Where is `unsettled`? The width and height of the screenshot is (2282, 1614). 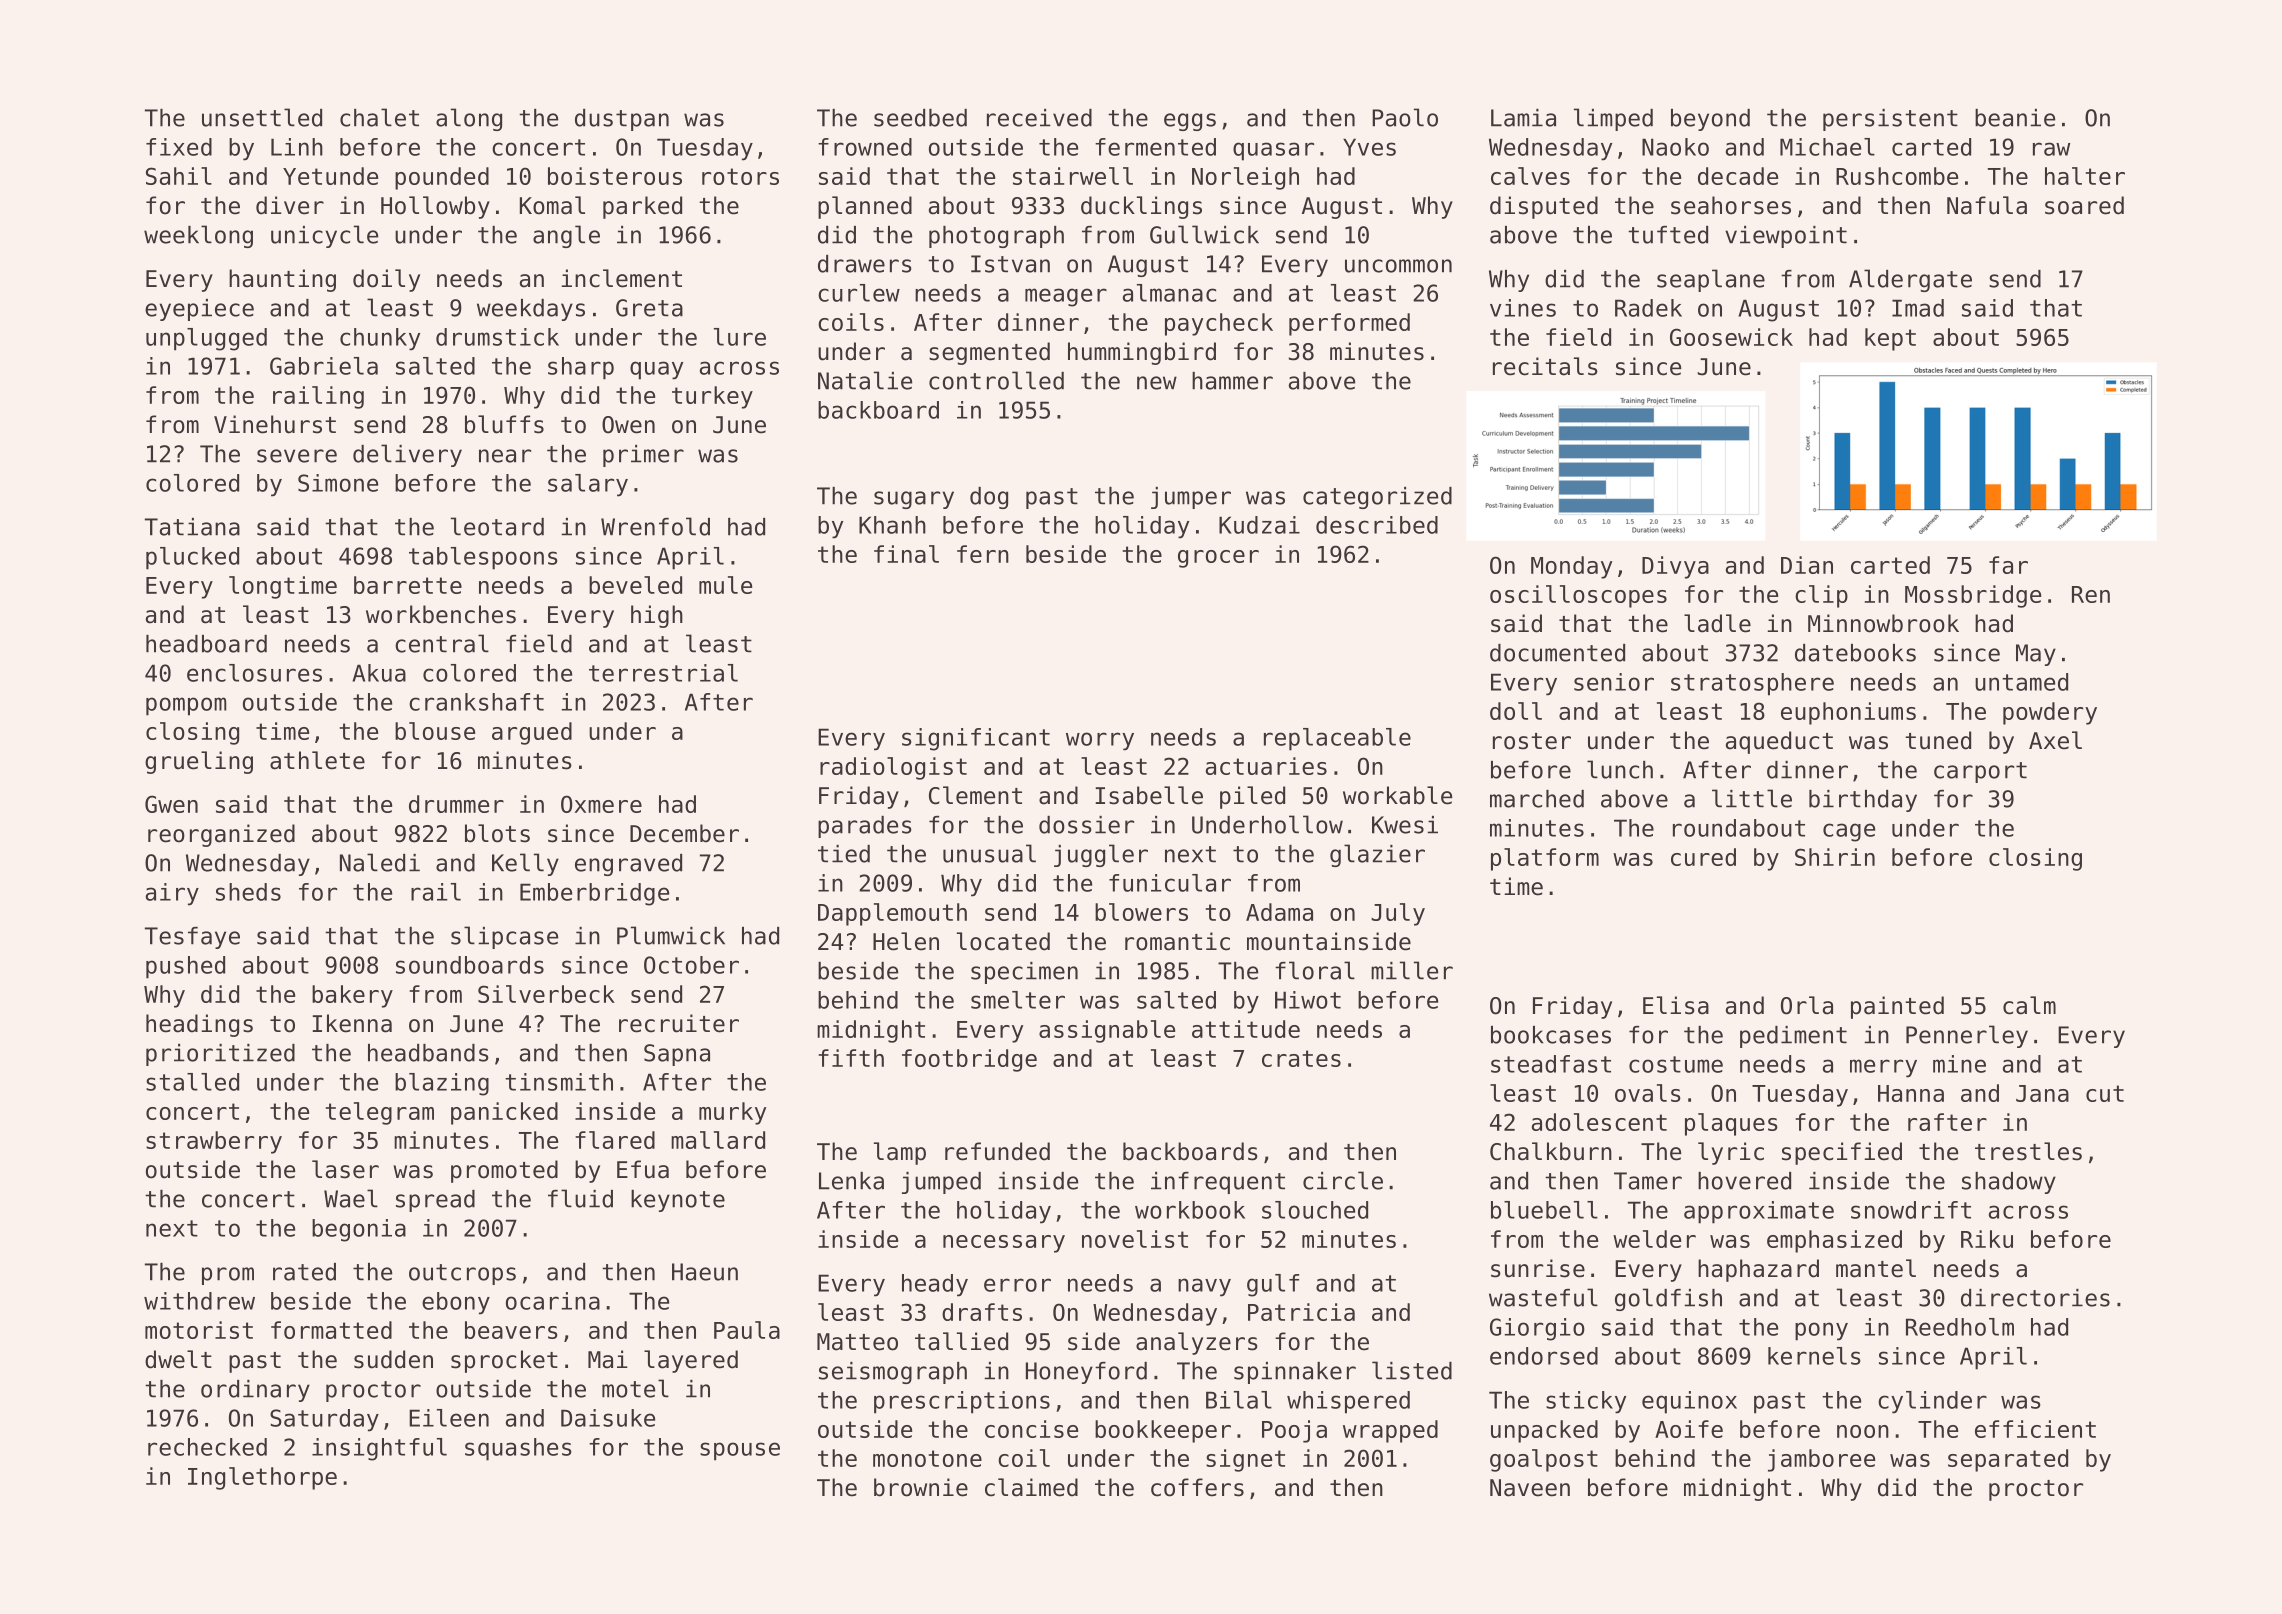
unsettled is located at coordinates (262, 117).
